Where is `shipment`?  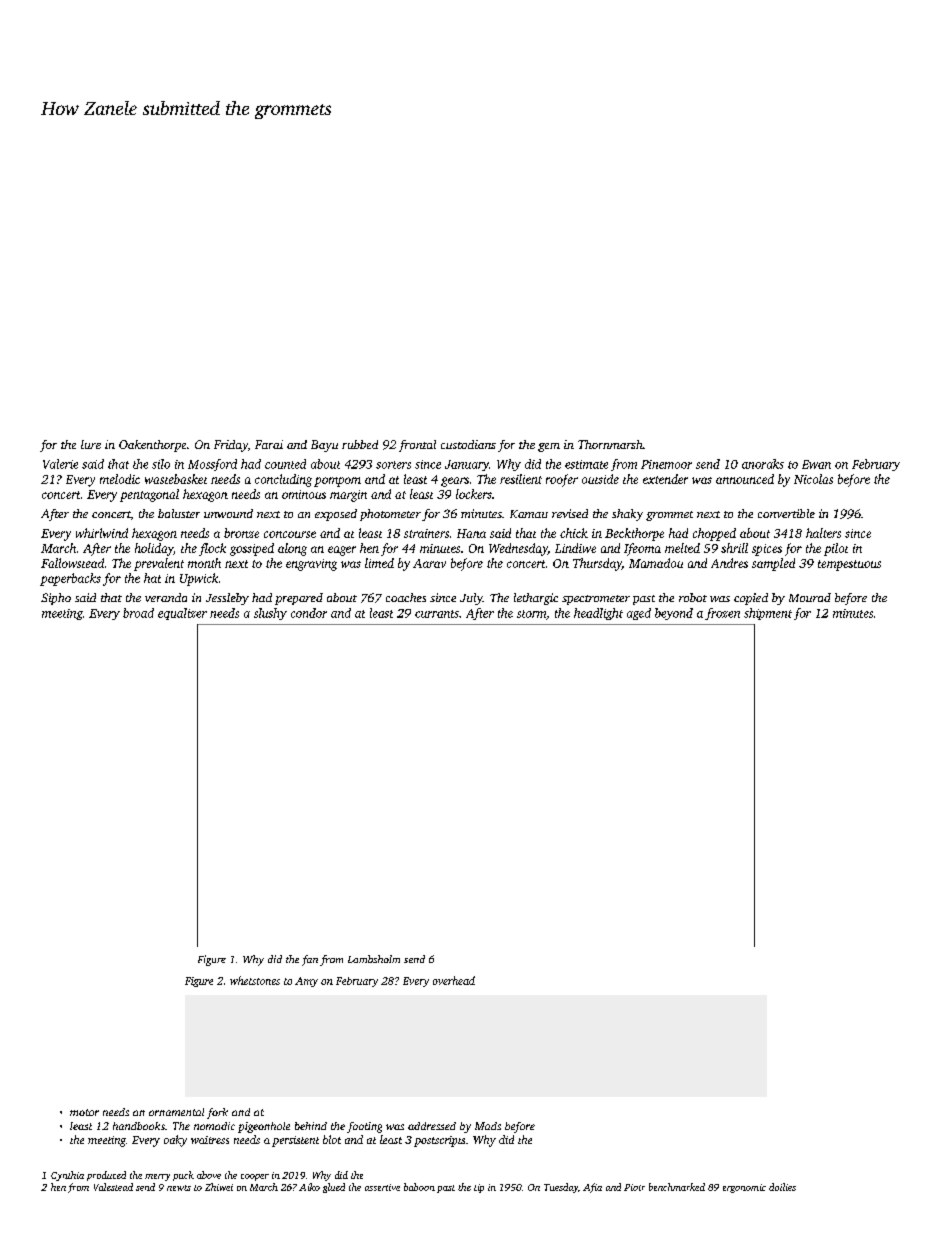
shipment is located at coordinates (768, 614).
